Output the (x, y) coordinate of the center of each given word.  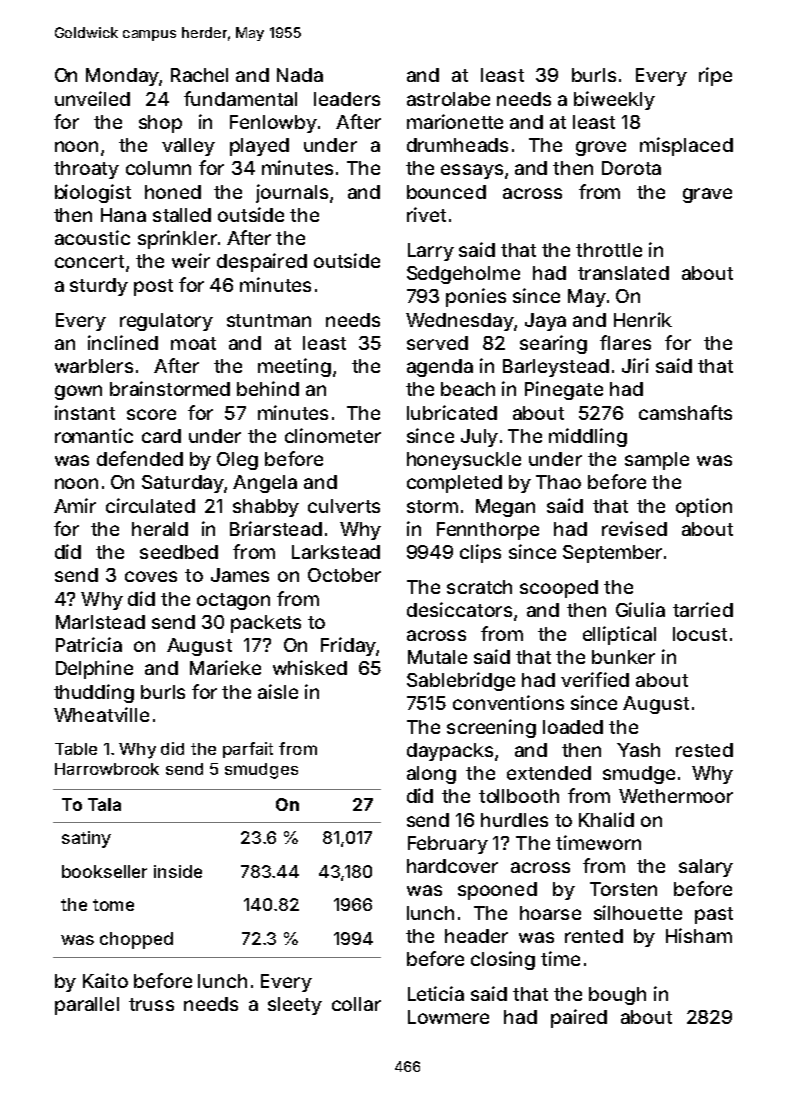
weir (191, 260)
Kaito (105, 980)
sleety (295, 1006)
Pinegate (564, 390)
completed (454, 484)
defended (140, 458)
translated (623, 273)
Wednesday (460, 322)
